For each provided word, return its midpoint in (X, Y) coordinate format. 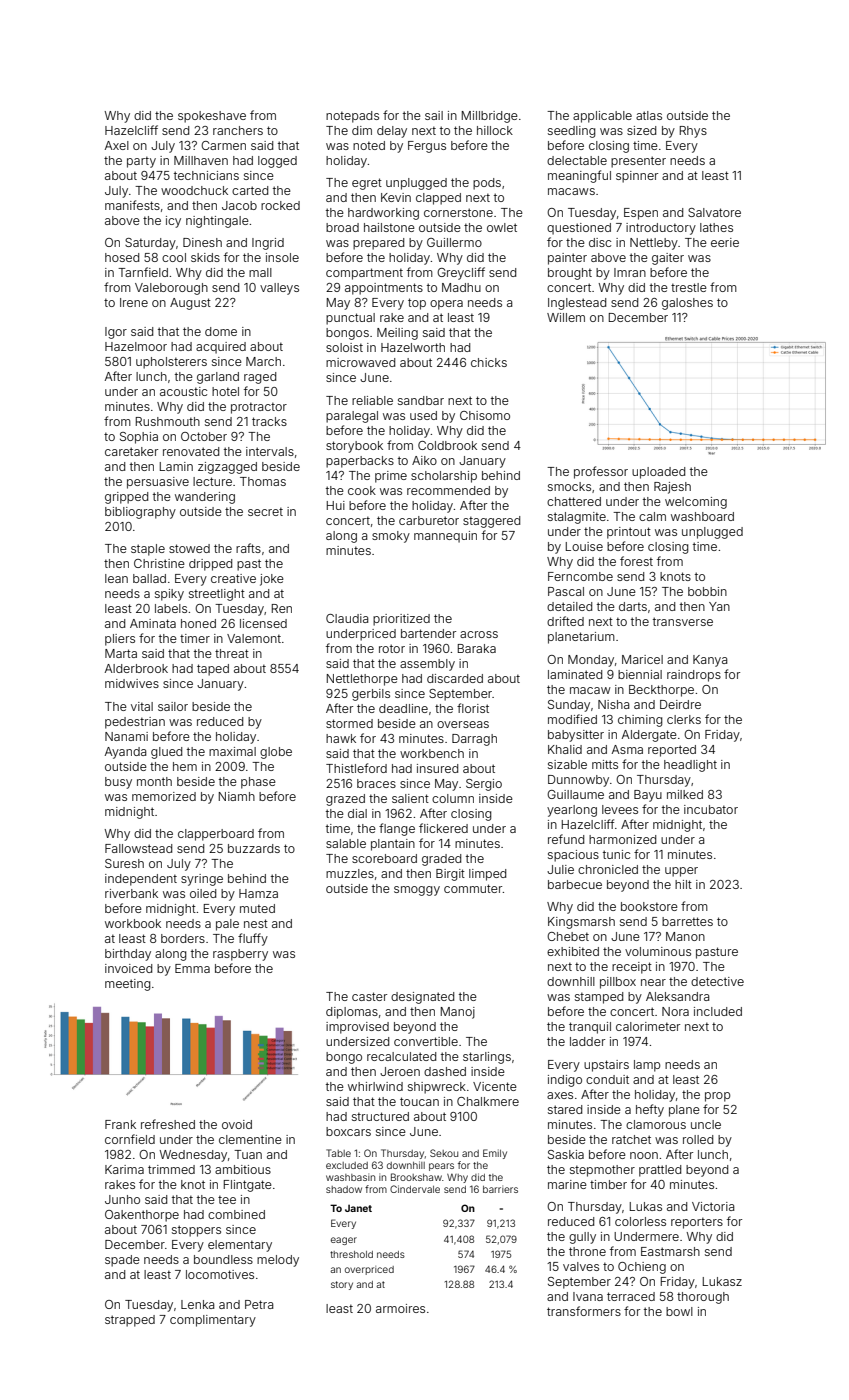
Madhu (461, 287)
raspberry (240, 955)
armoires (400, 1308)
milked (685, 794)
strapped (130, 1321)
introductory (661, 229)
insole (282, 257)
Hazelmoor (136, 346)
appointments (384, 289)
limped (487, 875)
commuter (473, 888)
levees (620, 809)
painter (567, 259)
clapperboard (216, 835)
